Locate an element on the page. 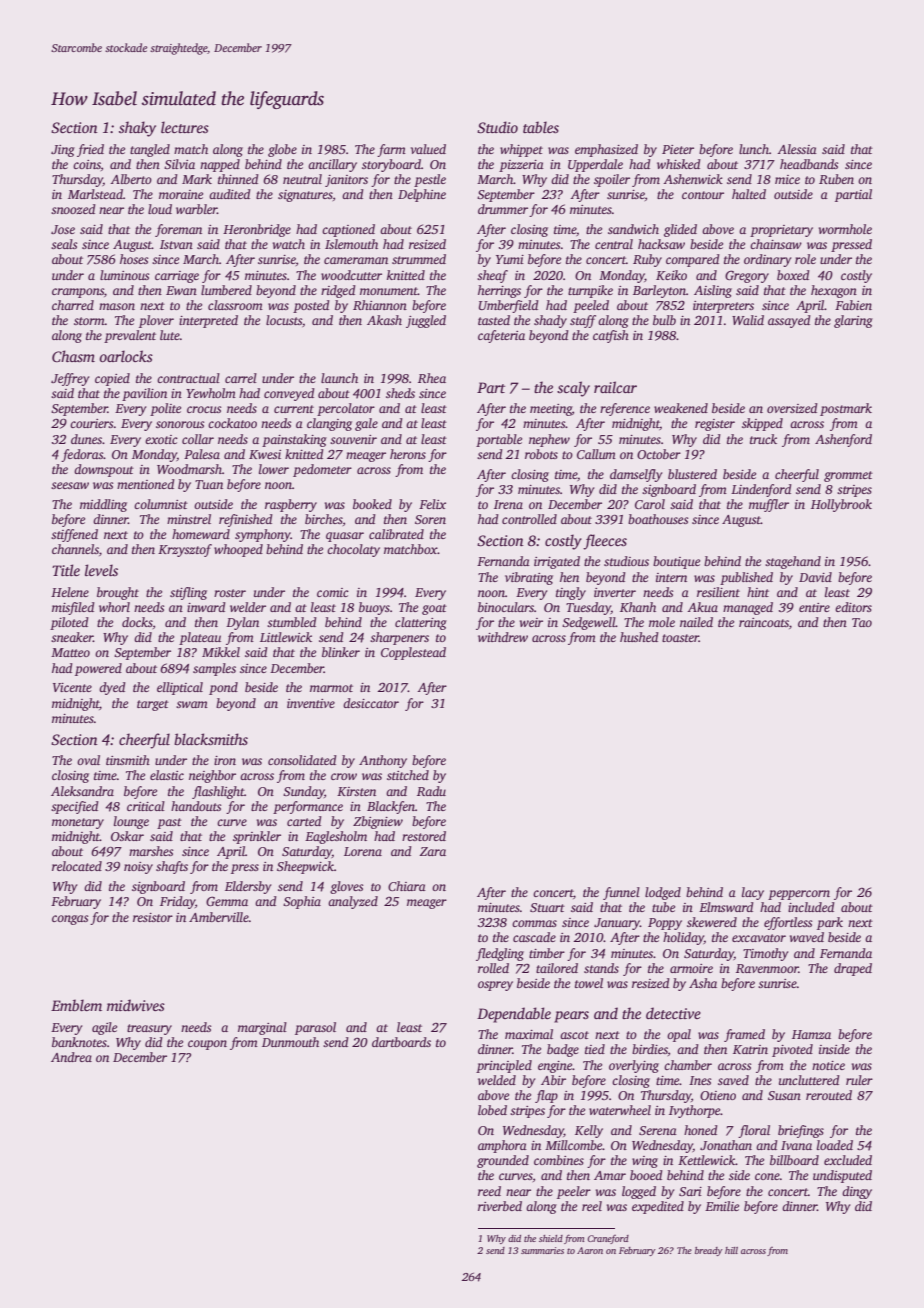 The width and height of the document is (924, 1308). blinker is located at coordinates (341, 652).
